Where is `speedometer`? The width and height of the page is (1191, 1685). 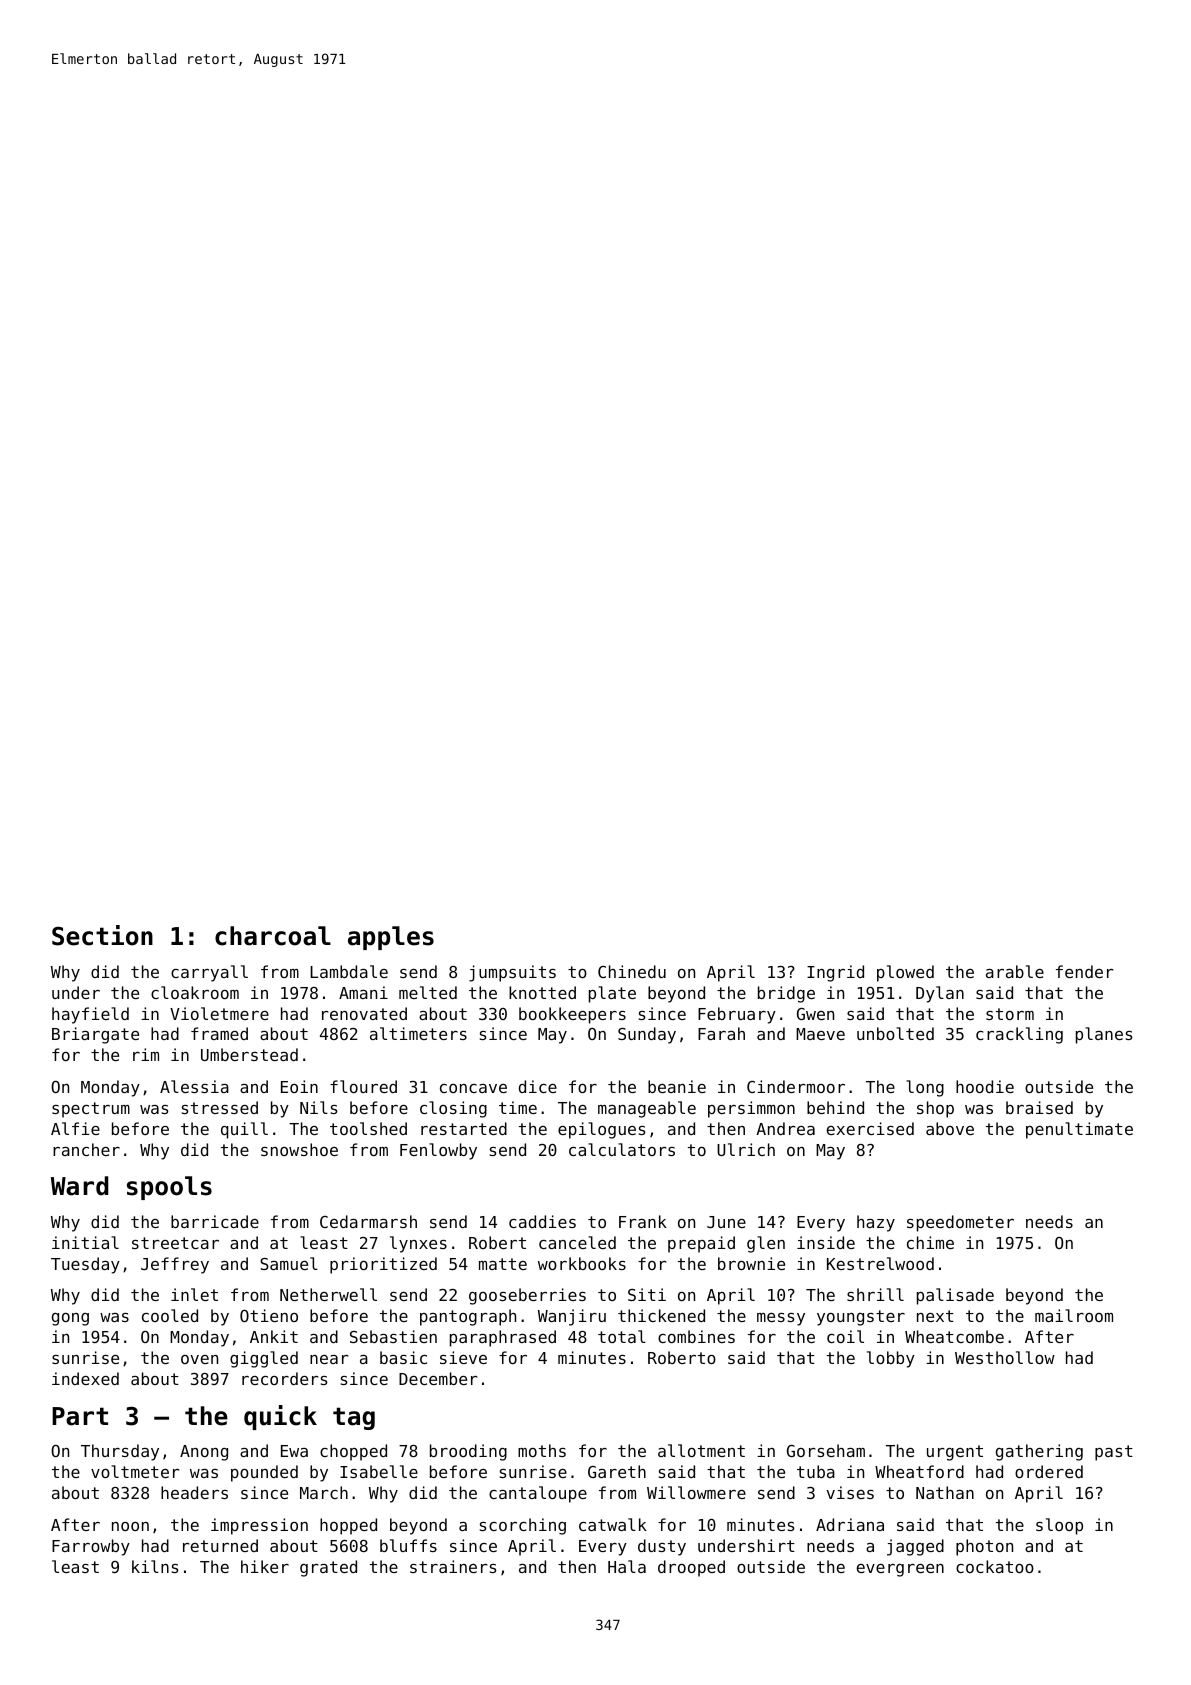 speedometer is located at coordinates (960, 1223).
